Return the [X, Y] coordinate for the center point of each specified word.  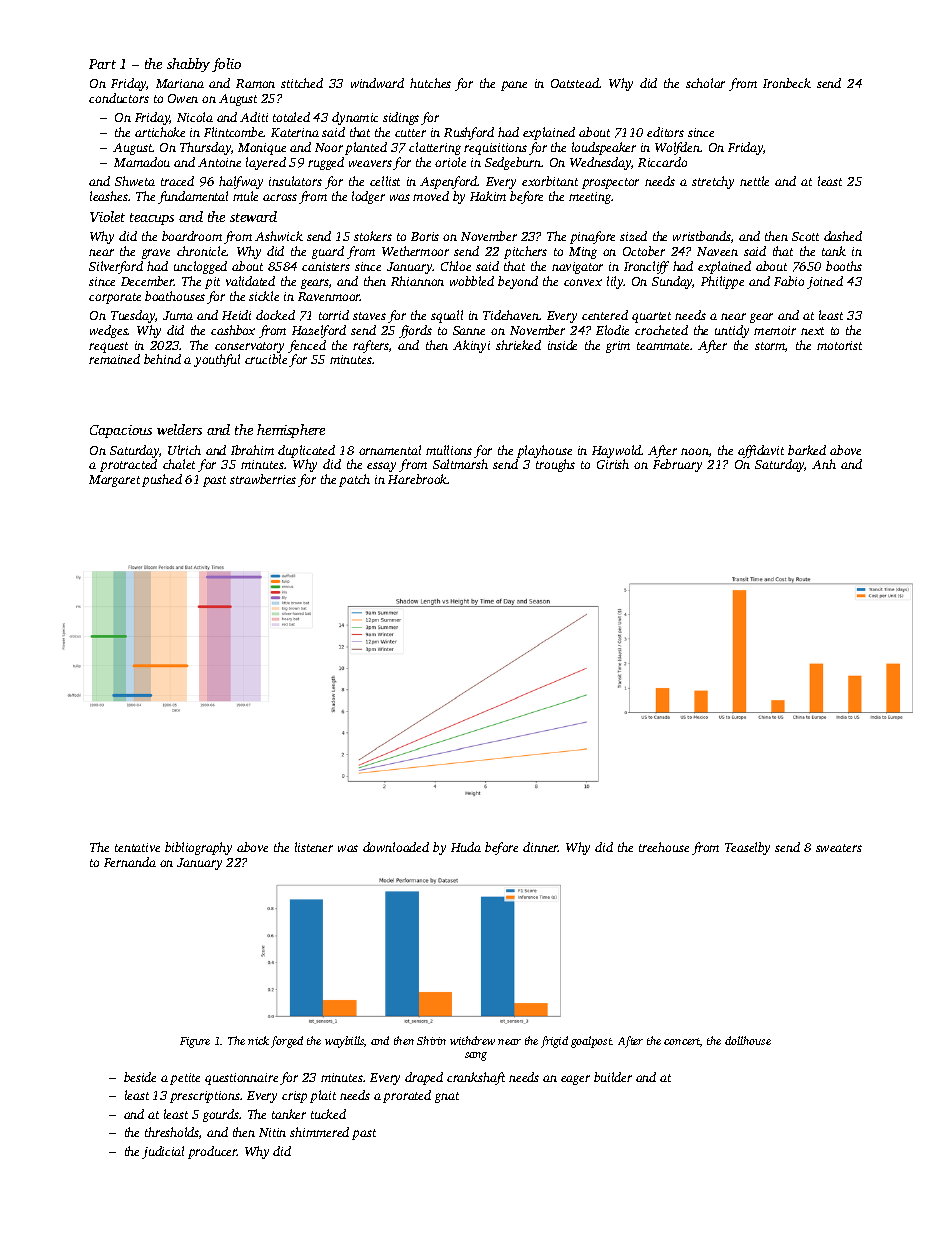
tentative [137, 847]
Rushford [469, 133]
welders [179, 429]
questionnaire [241, 1079]
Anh [824, 464]
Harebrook [418, 479]
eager [575, 1080]
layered [266, 163]
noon [695, 451]
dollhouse [748, 1040]
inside [562, 345]
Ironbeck [787, 83]
